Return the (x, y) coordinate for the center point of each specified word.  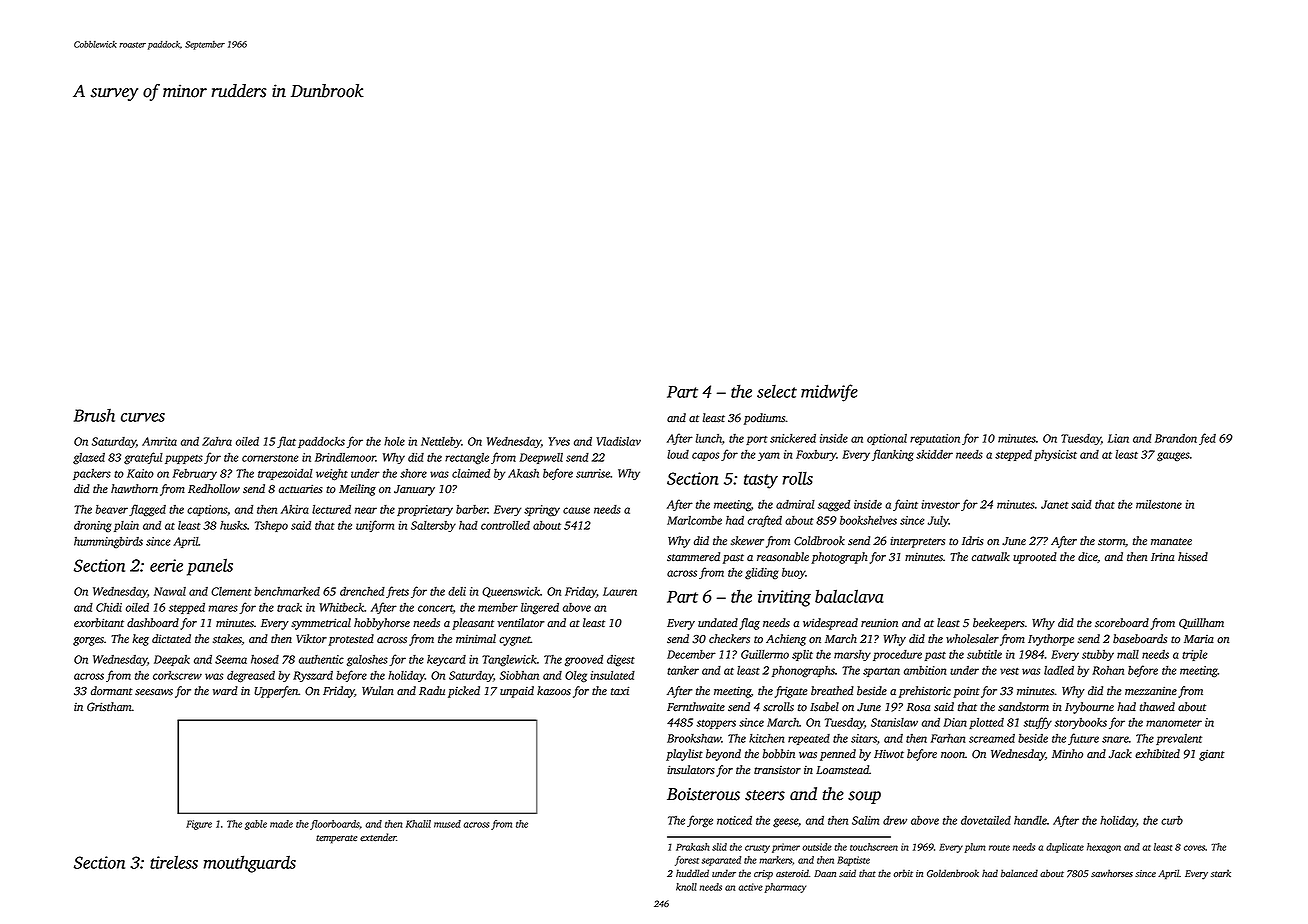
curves (143, 417)
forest (687, 861)
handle (1030, 820)
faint (905, 505)
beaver (111, 509)
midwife (829, 393)
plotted (986, 723)
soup (864, 797)
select (777, 391)
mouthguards (250, 864)
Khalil (418, 824)
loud (678, 454)
